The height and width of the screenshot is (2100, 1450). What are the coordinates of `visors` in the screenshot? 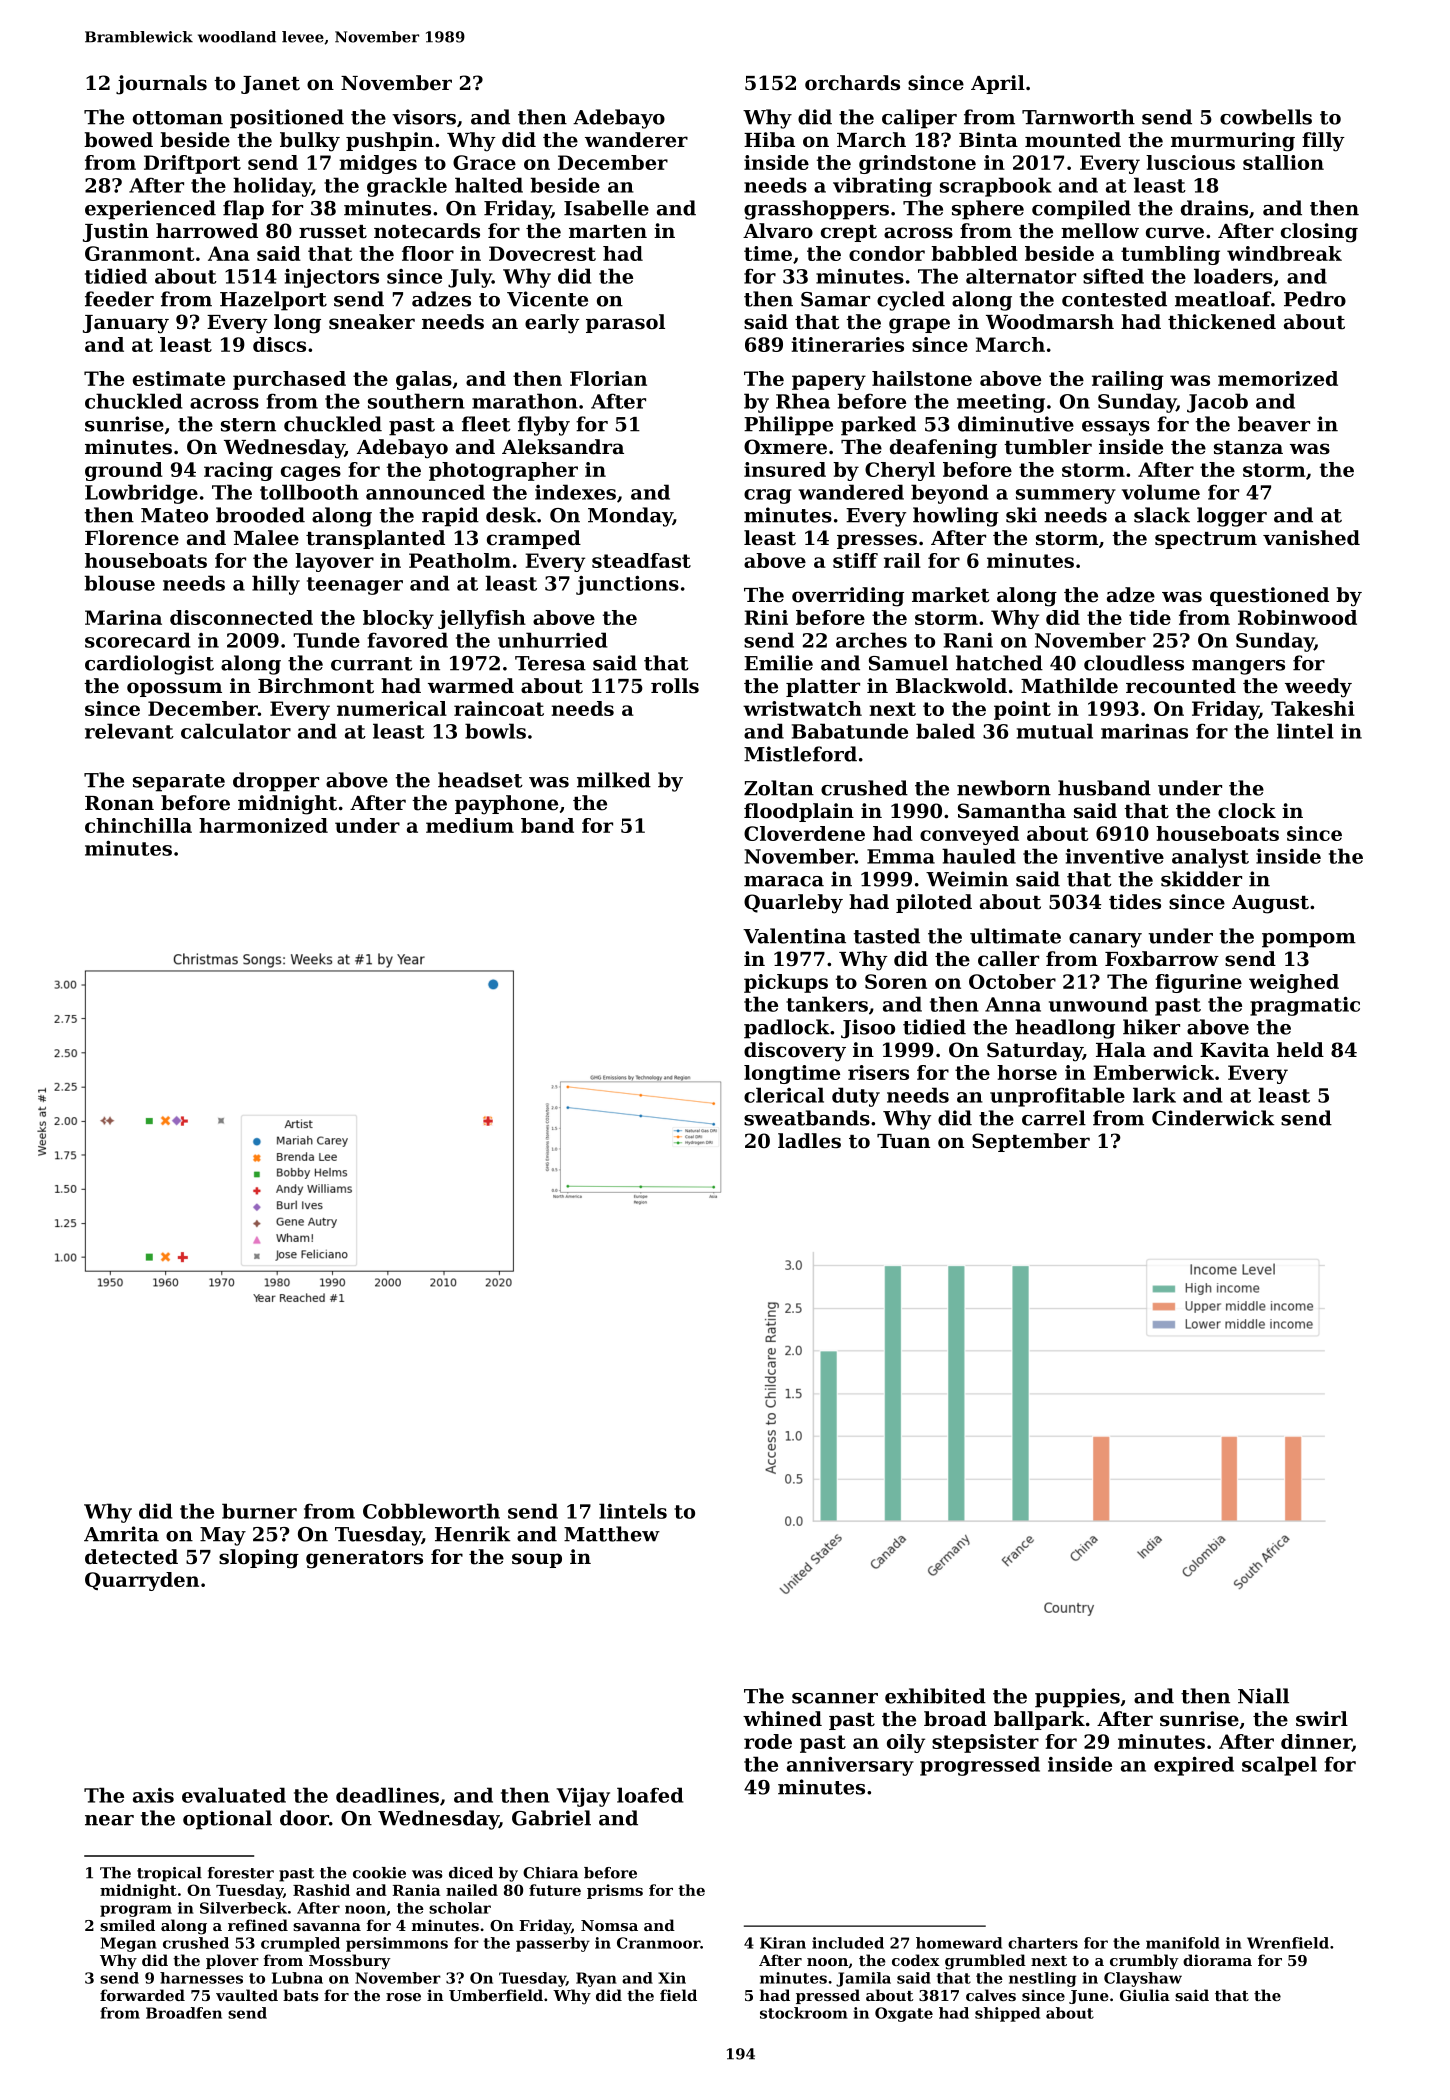 It's located at (424, 117).
